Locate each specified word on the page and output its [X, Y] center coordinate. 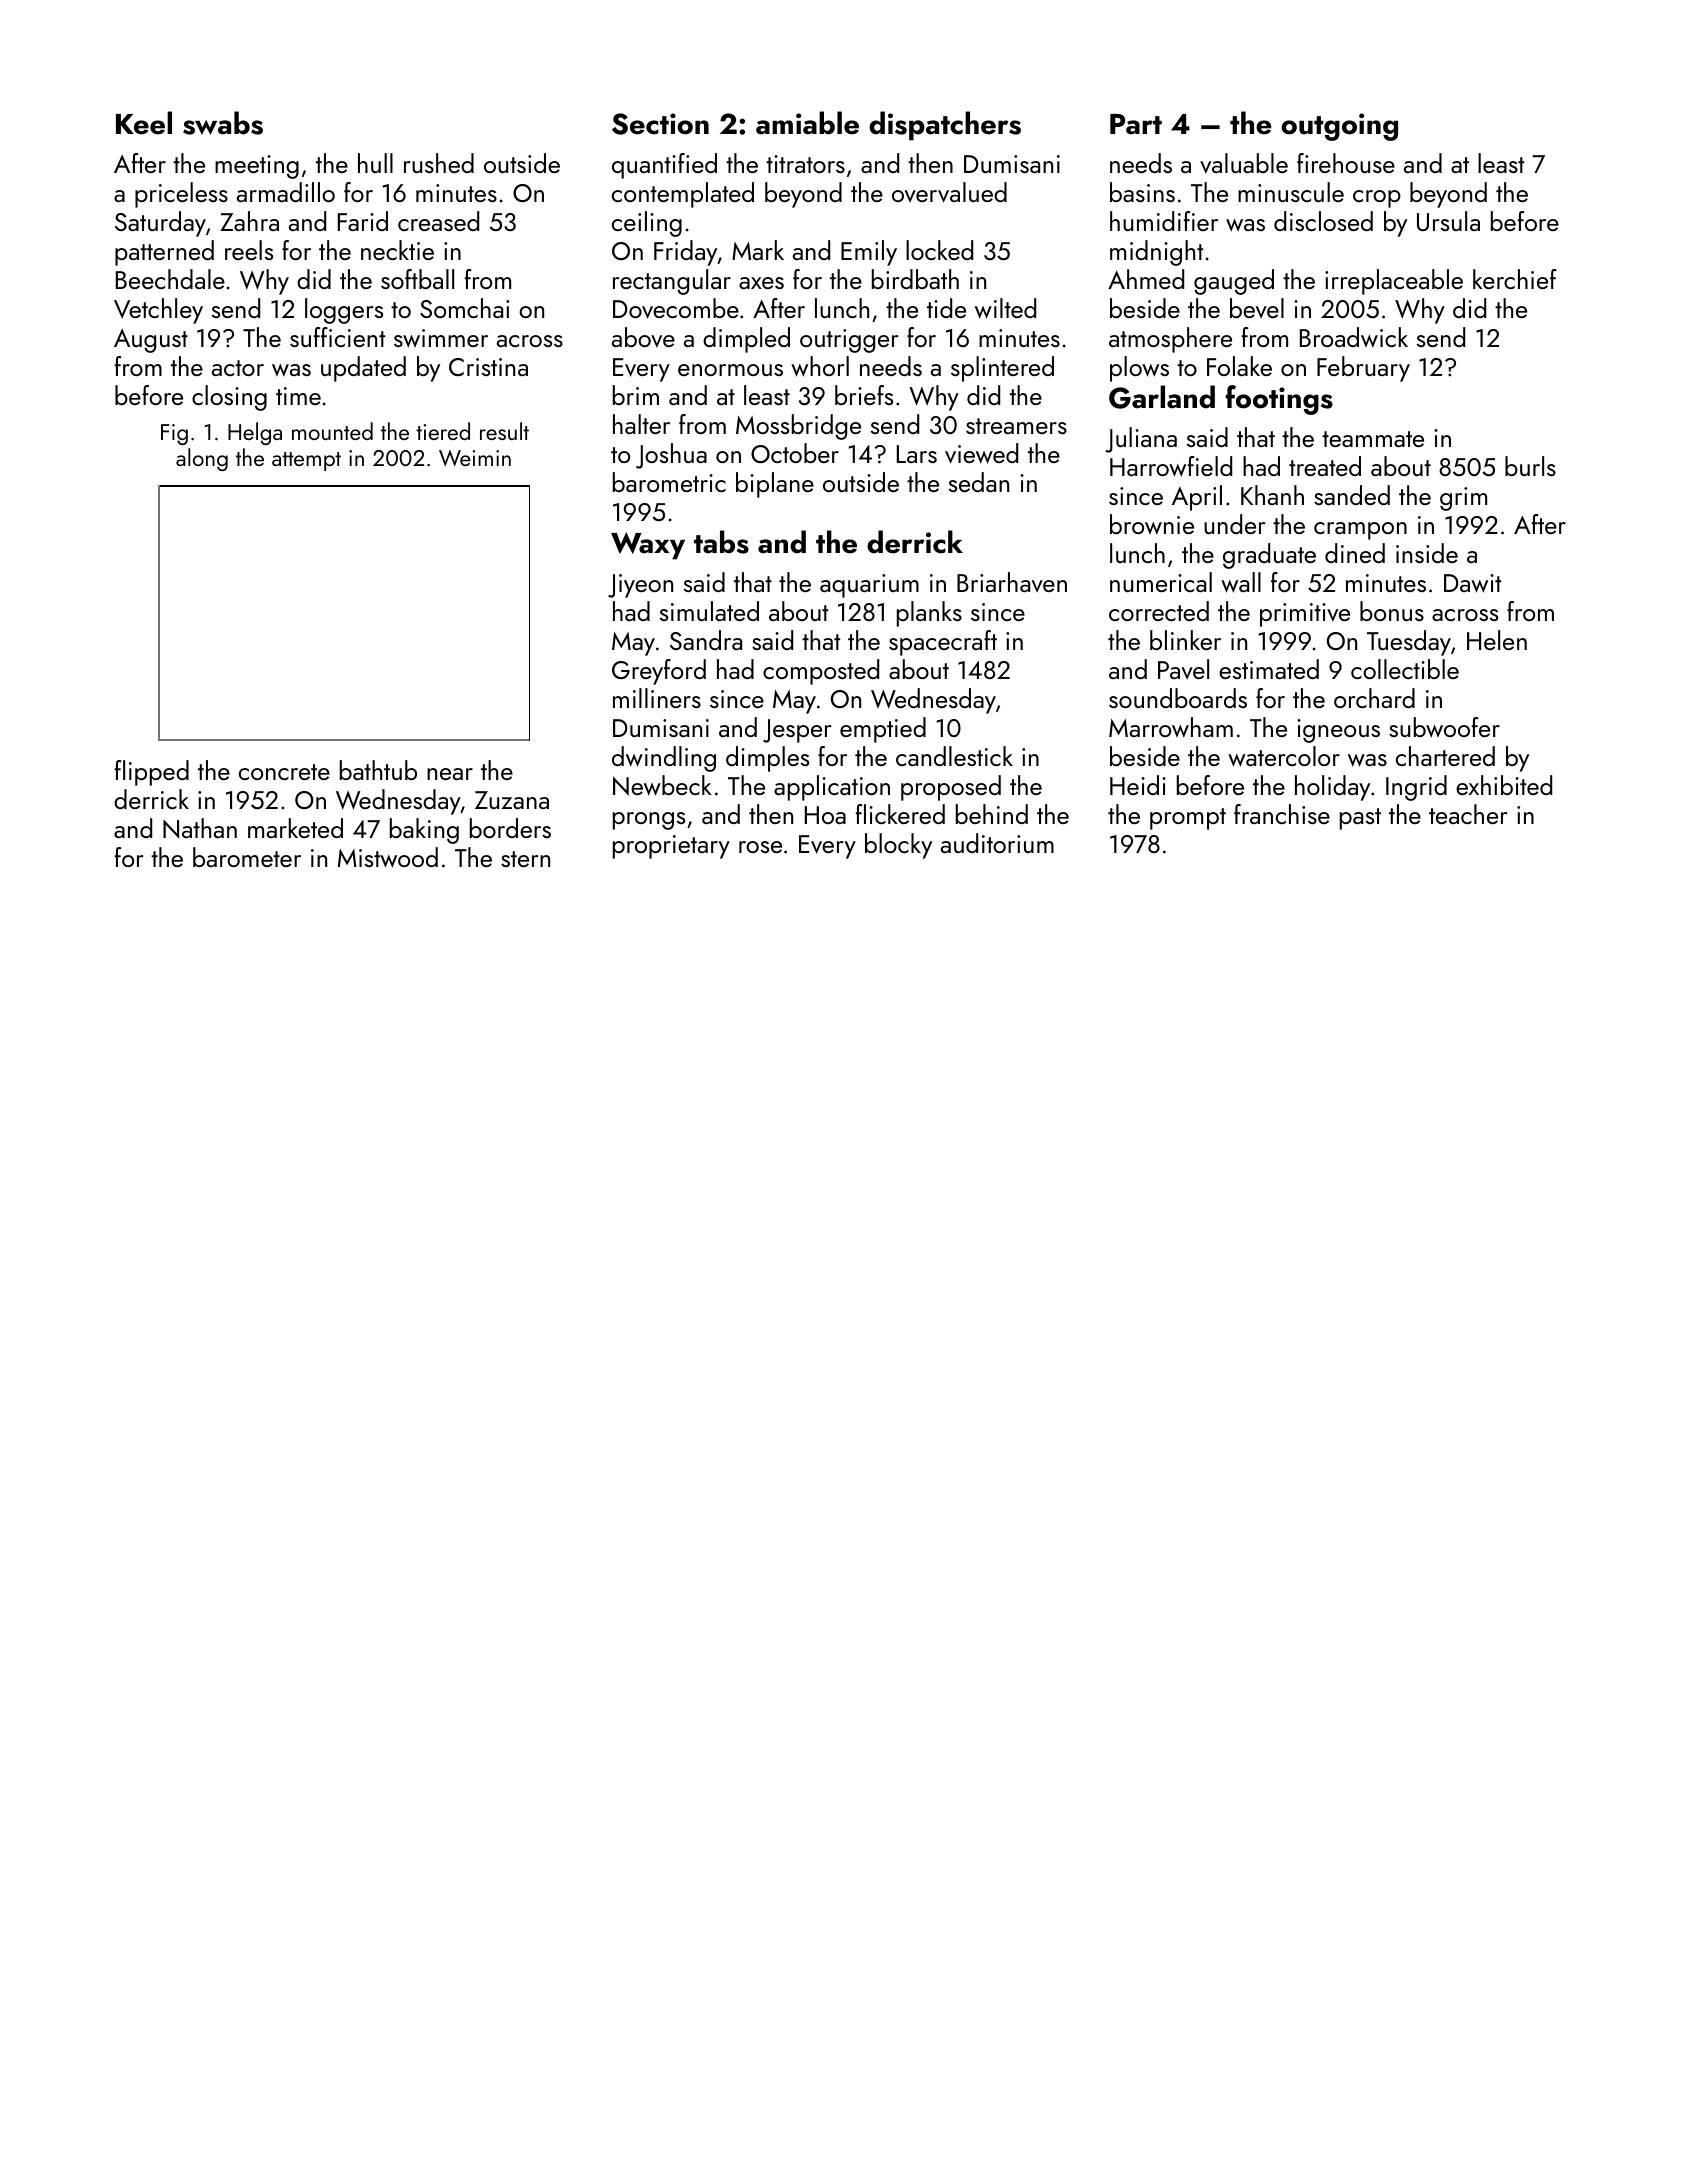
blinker [1185, 640]
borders [510, 828]
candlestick [954, 756]
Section [660, 124]
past [1360, 819]
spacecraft [943, 643]
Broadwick [1354, 337]
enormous [730, 370]
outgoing [1339, 127]
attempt [306, 461]
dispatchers [945, 126]
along [202, 459]
